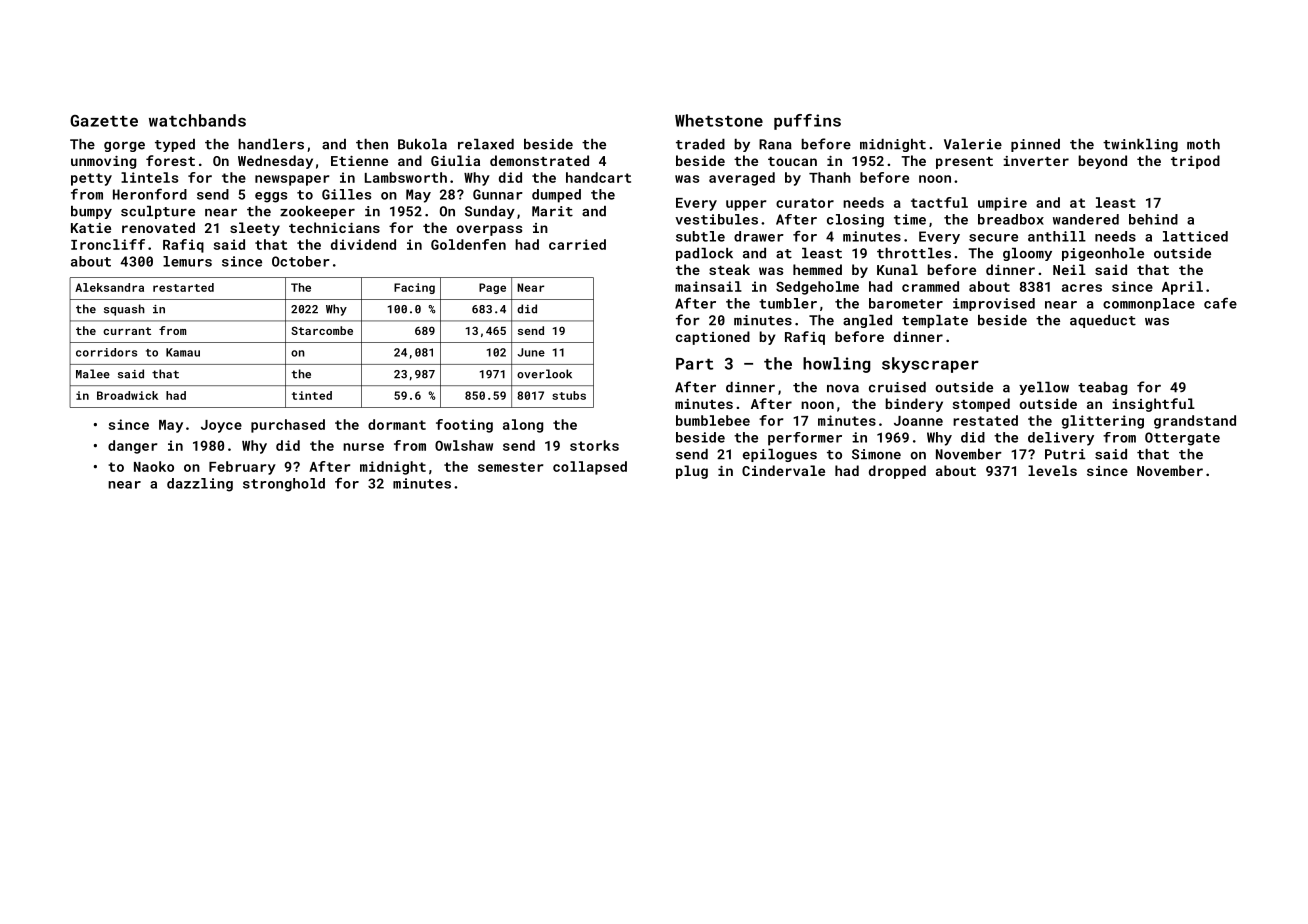  Describe the element at coordinates (124, 147) in the image. I see `gorge` at that location.
